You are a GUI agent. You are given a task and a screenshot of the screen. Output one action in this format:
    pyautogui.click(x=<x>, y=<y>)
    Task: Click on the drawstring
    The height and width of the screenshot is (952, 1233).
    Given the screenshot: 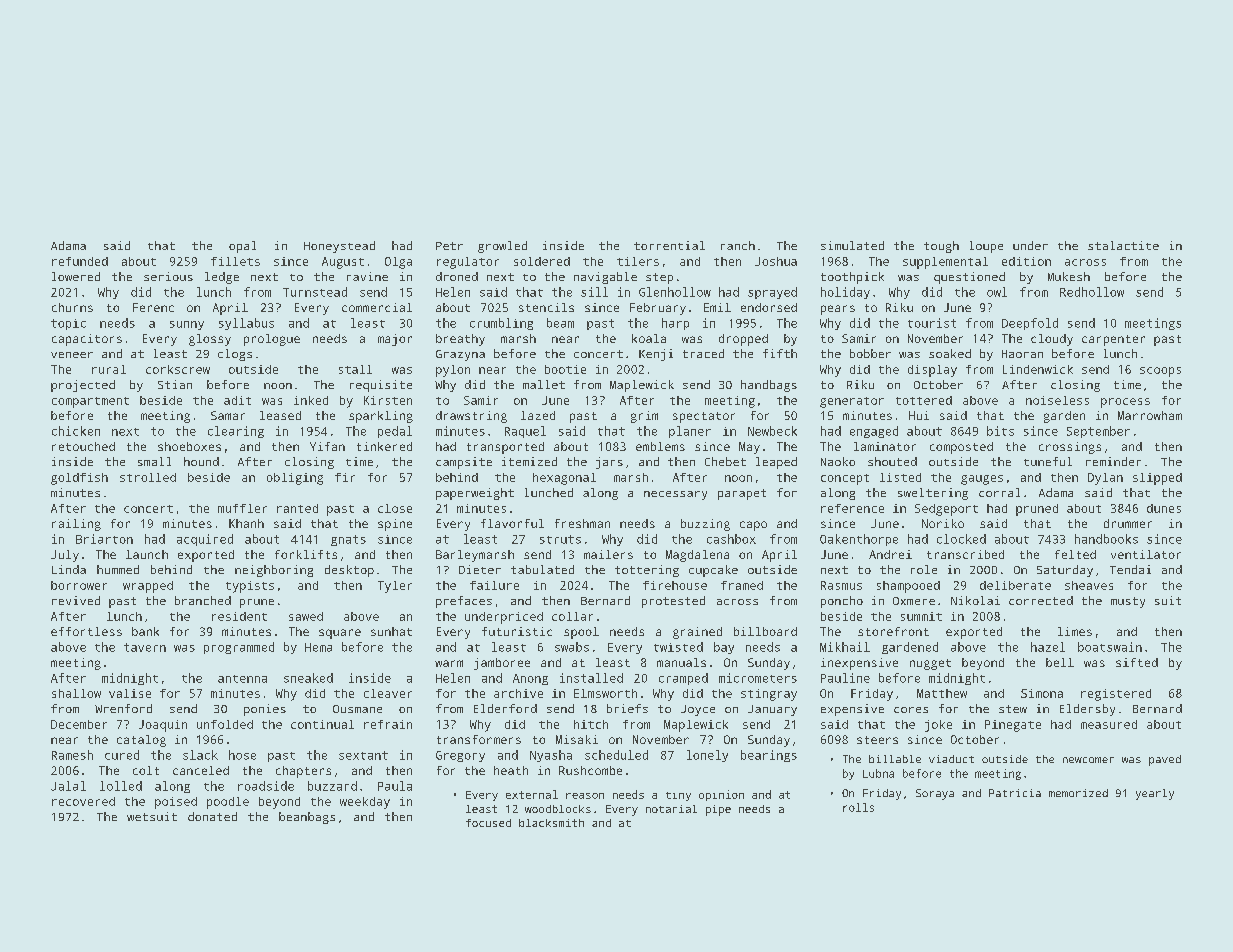 What is the action you would take?
    pyautogui.click(x=471, y=417)
